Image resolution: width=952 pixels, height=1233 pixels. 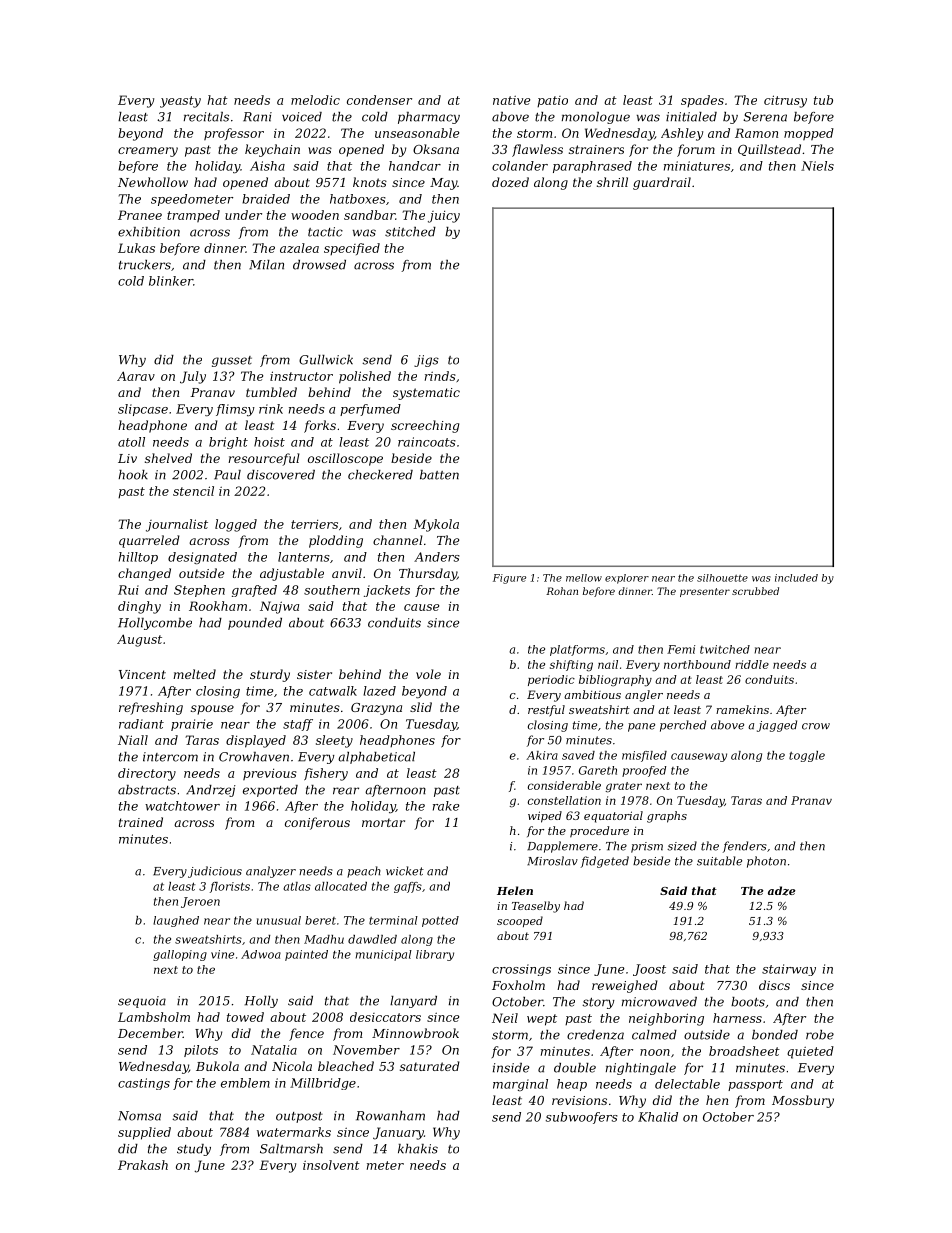 What do you see at coordinates (439, 475) in the screenshot?
I see `batten` at bounding box center [439, 475].
